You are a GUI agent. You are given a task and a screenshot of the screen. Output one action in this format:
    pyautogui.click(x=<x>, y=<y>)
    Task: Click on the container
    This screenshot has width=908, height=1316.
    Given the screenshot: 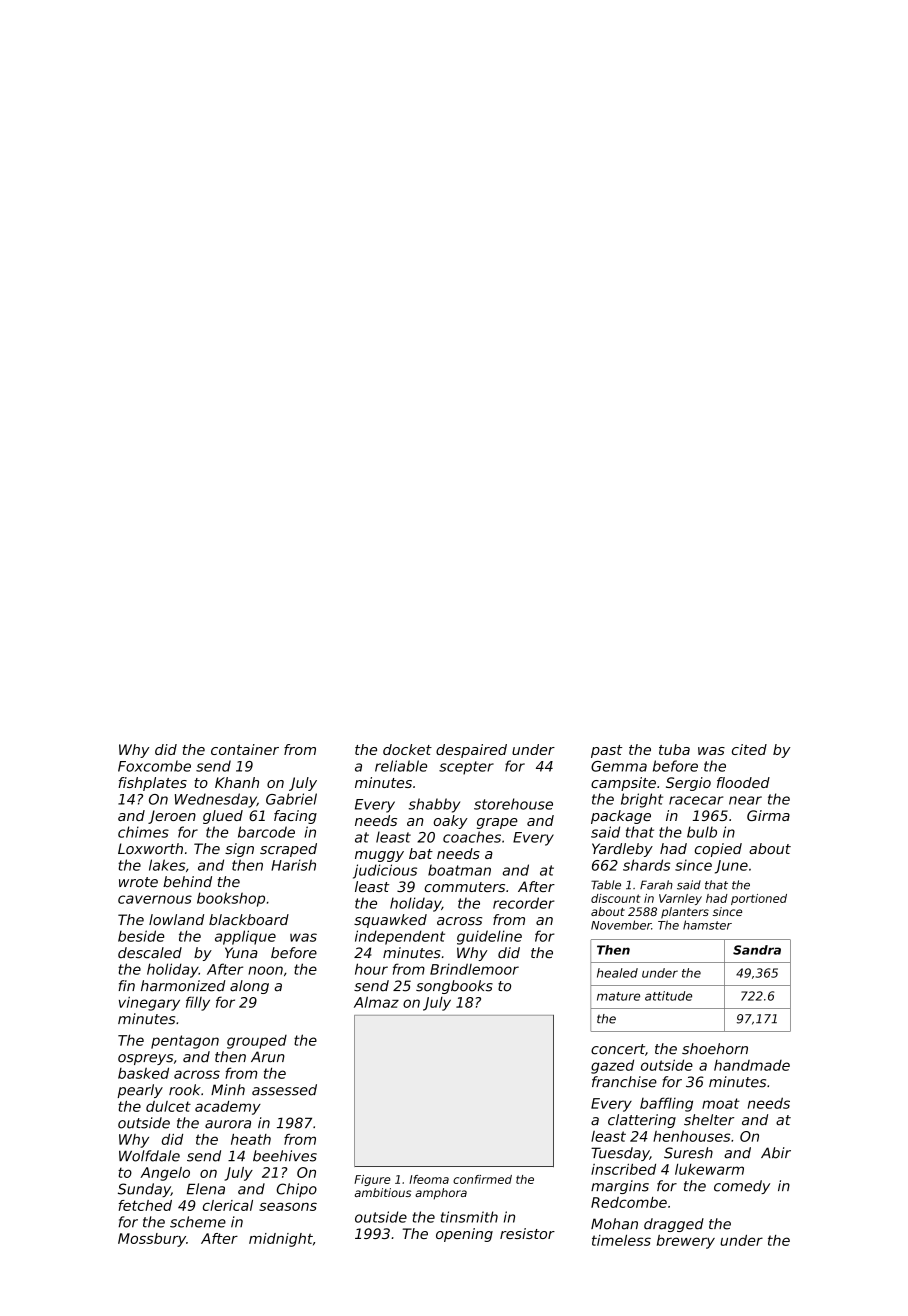 What is the action you would take?
    pyautogui.click(x=245, y=749)
